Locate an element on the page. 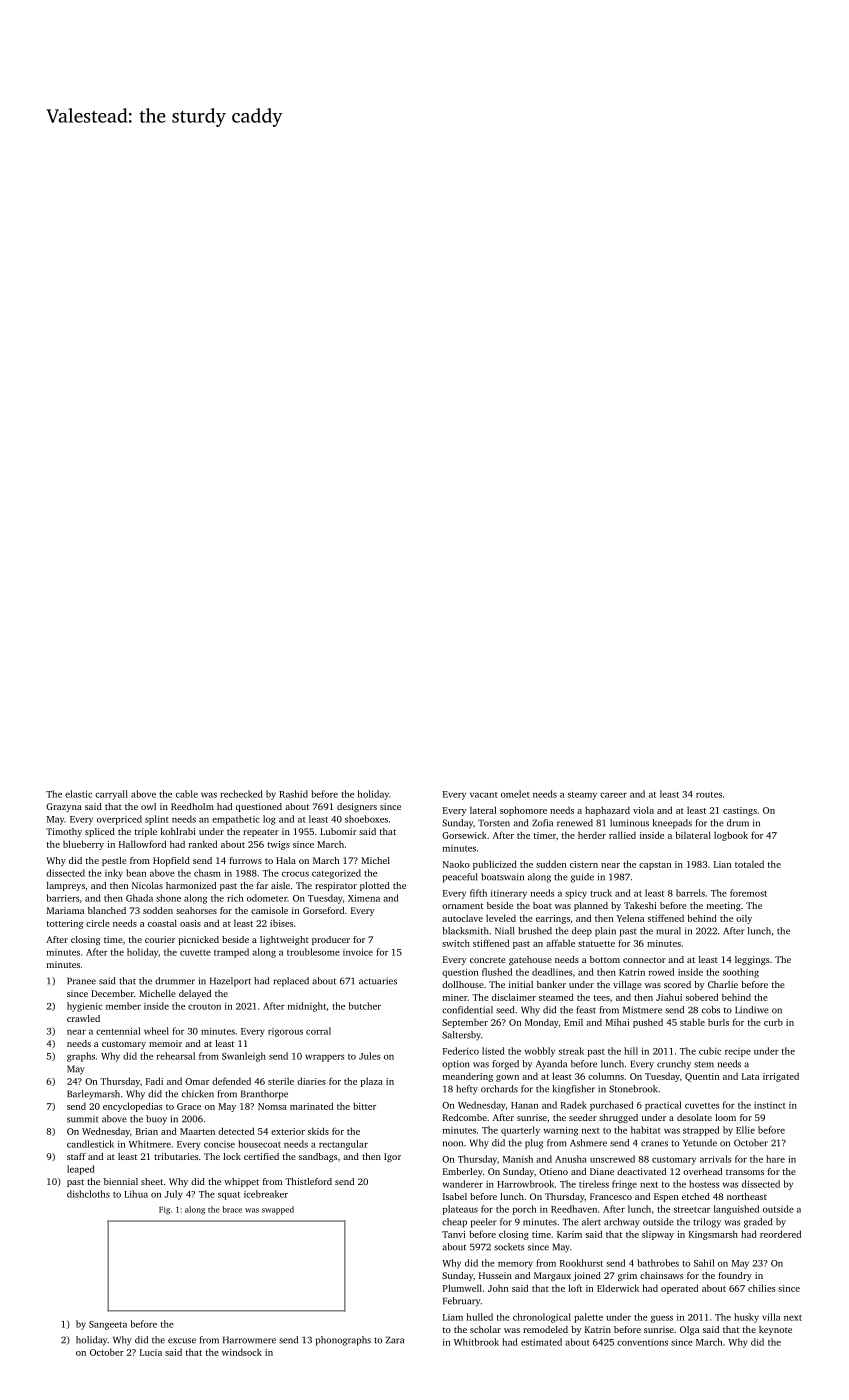 The width and height of the image is (849, 1400). disclaimer is located at coordinates (514, 997).
